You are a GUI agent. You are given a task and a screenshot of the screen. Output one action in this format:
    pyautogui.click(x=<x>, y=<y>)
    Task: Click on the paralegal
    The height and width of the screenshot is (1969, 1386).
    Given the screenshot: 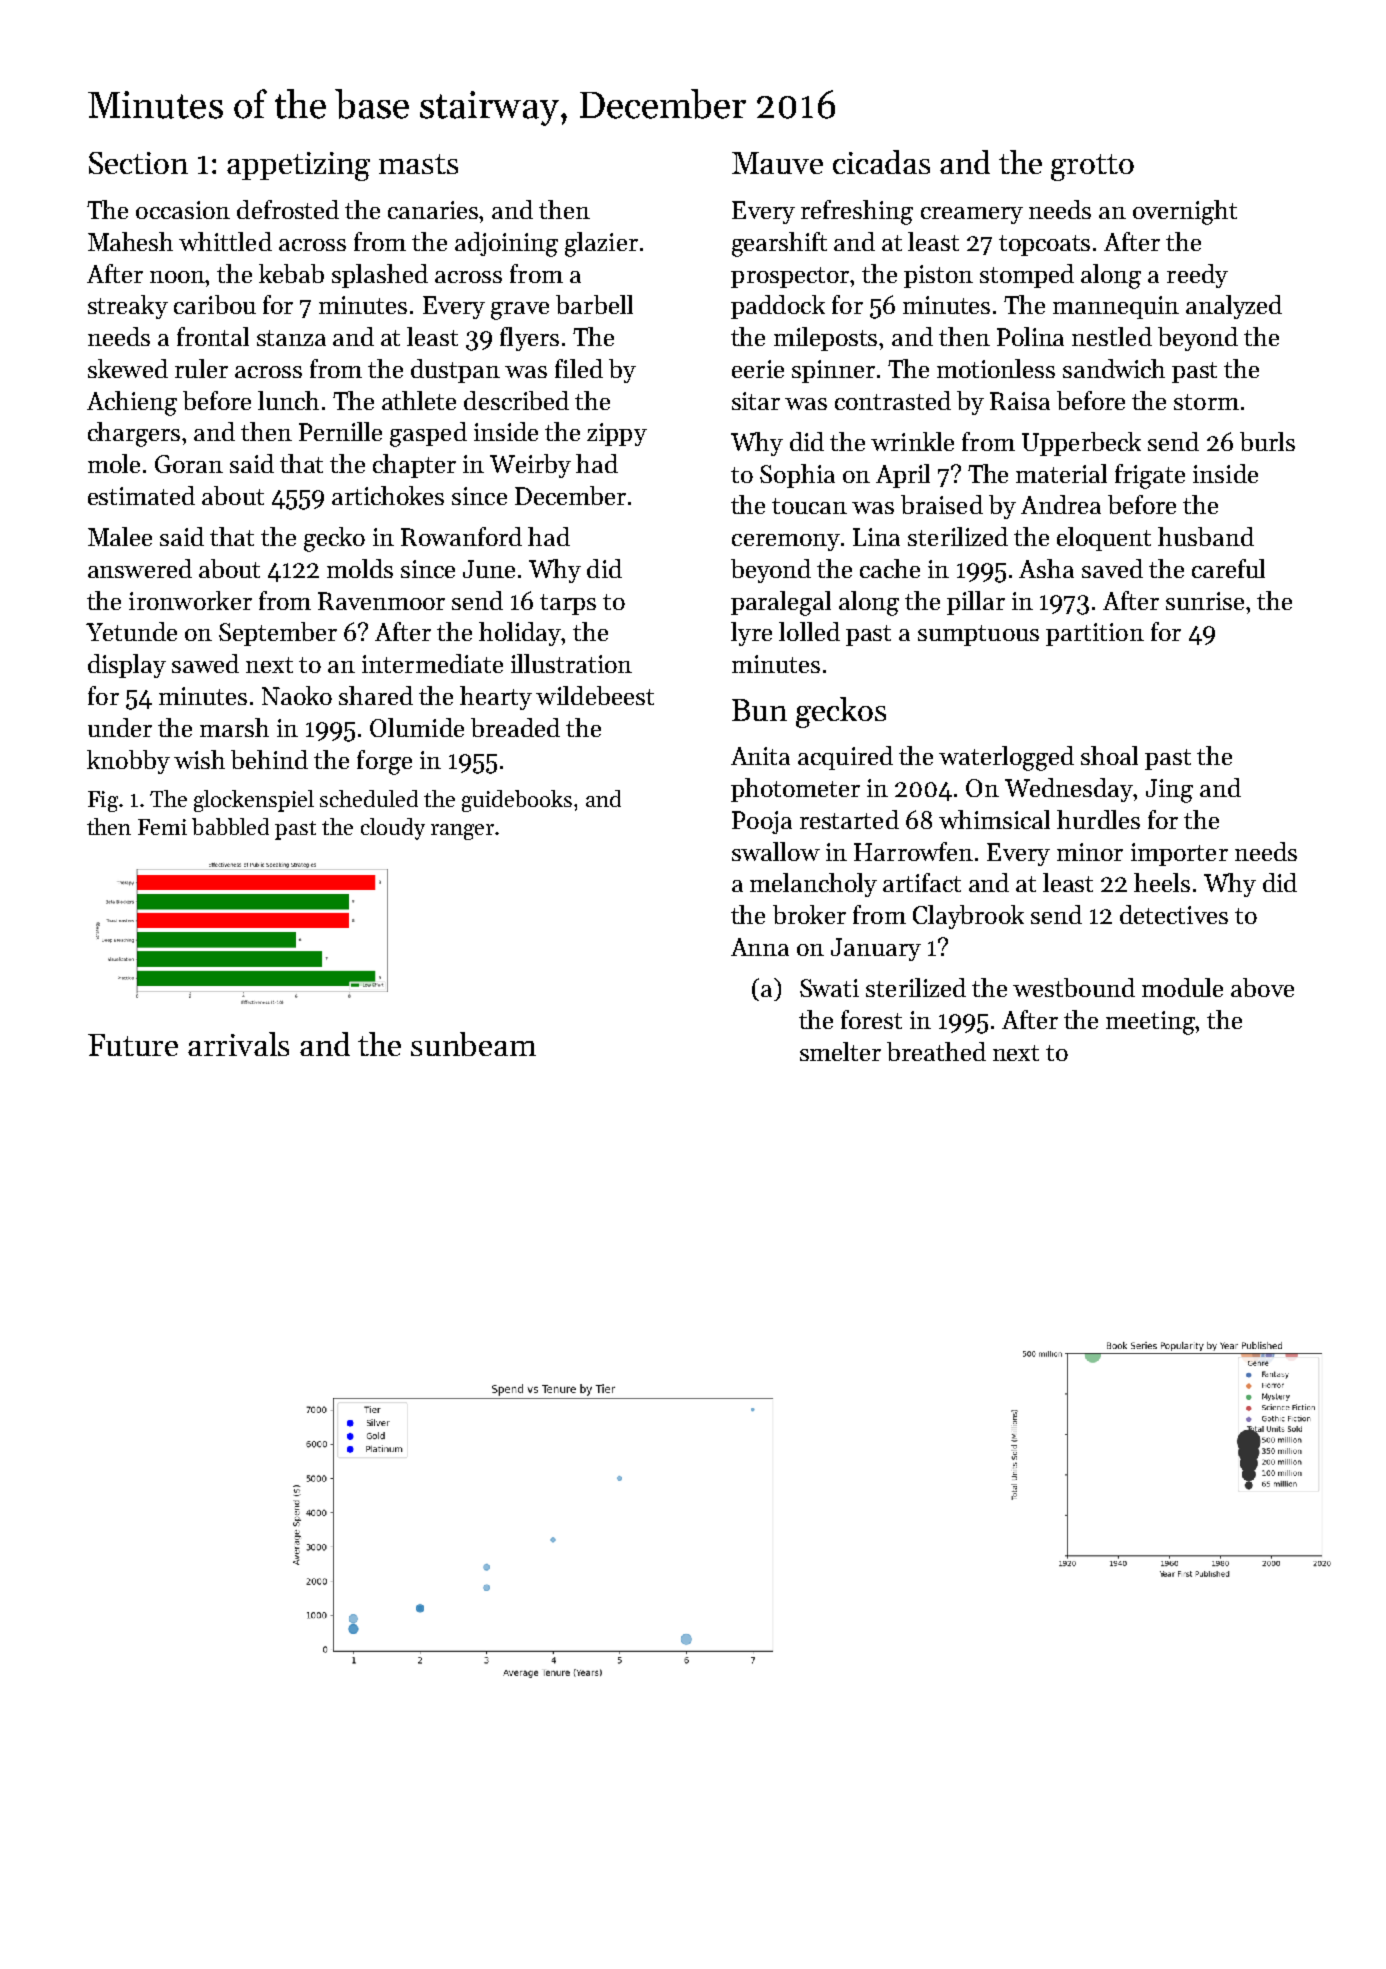 What is the action you would take?
    pyautogui.click(x=781, y=603)
